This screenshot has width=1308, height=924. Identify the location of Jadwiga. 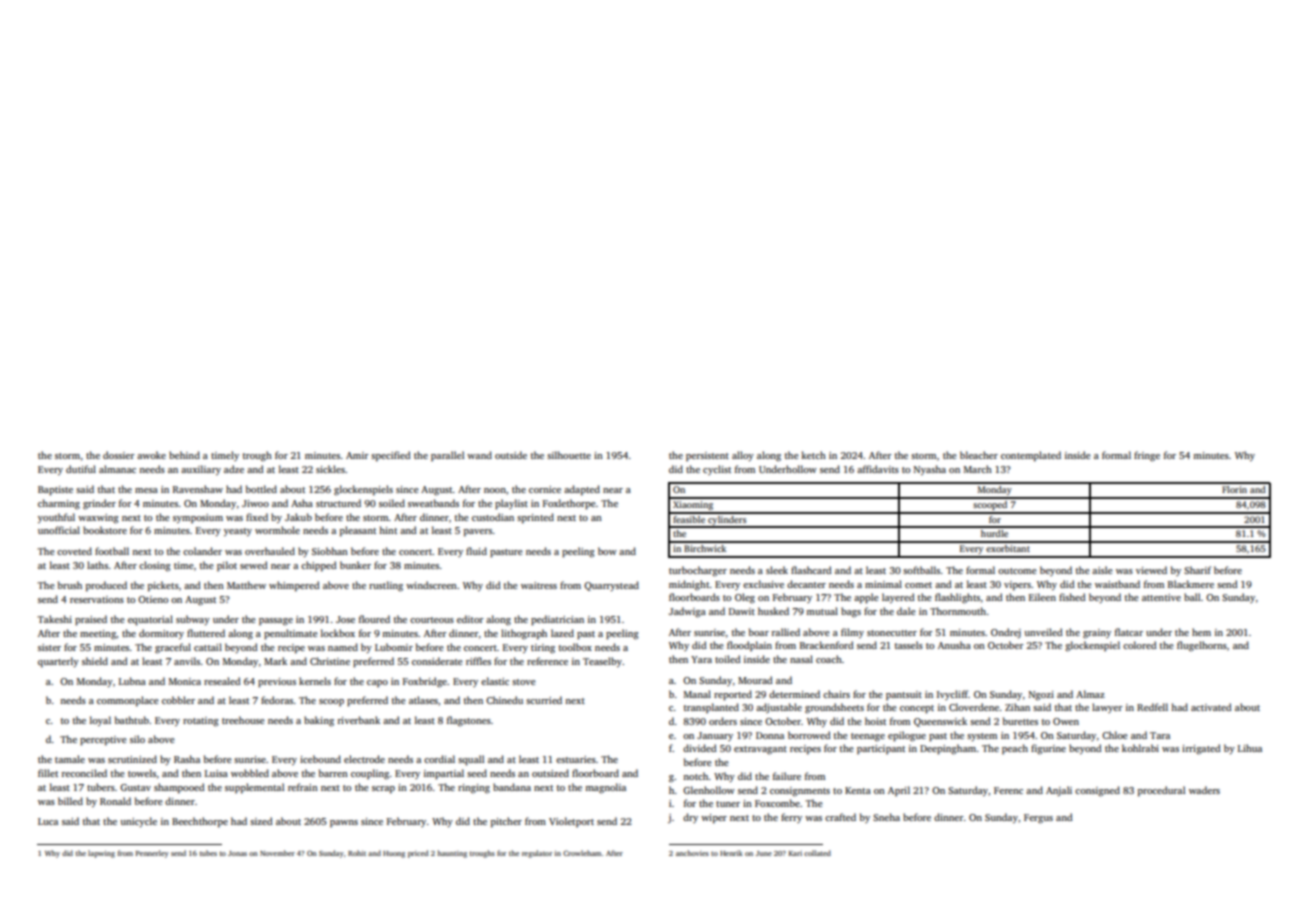
(687, 612).
